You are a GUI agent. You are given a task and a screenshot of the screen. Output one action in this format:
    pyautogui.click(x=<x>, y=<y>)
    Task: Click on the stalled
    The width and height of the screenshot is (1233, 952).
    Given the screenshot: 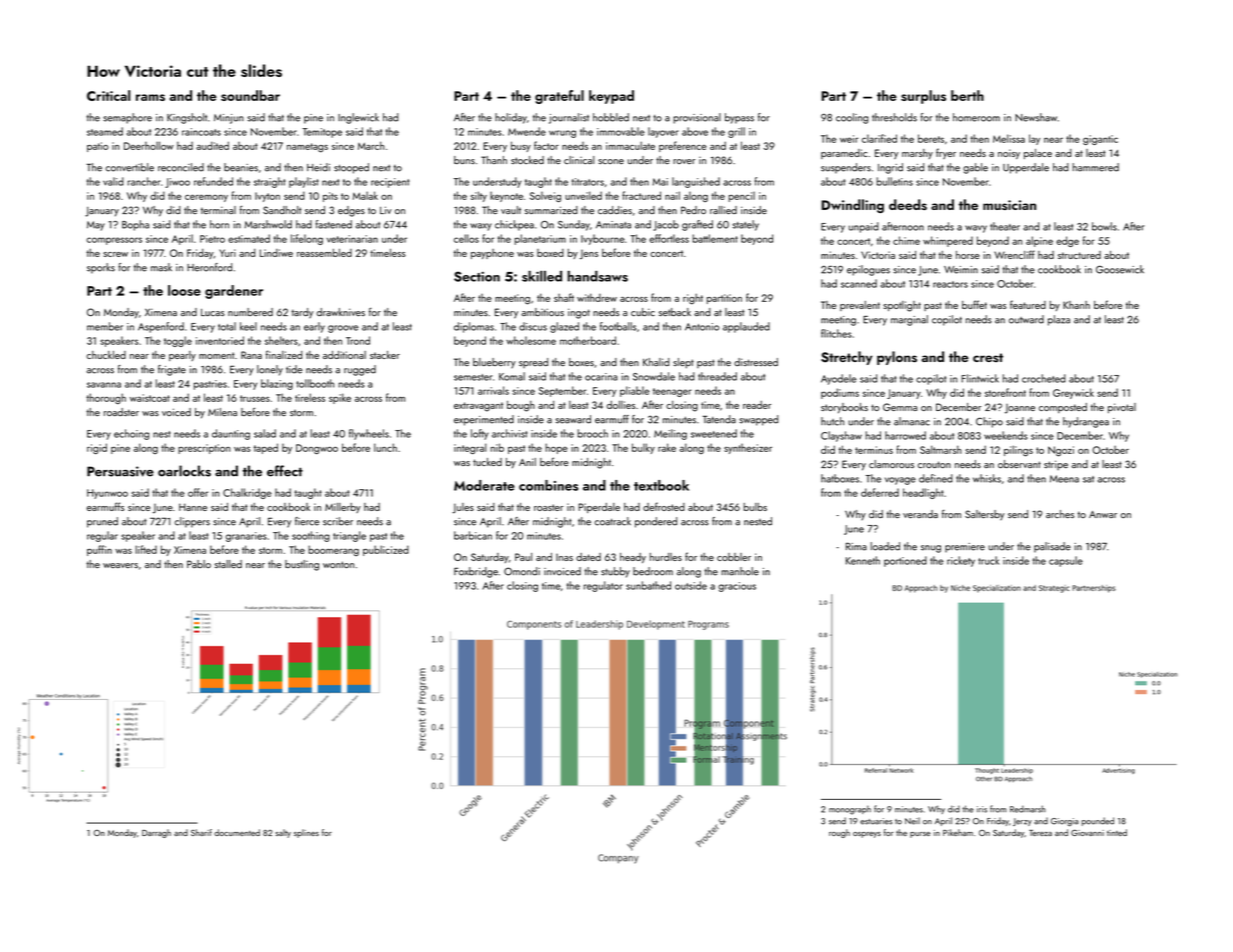 What is the action you would take?
    pyautogui.click(x=228, y=564)
